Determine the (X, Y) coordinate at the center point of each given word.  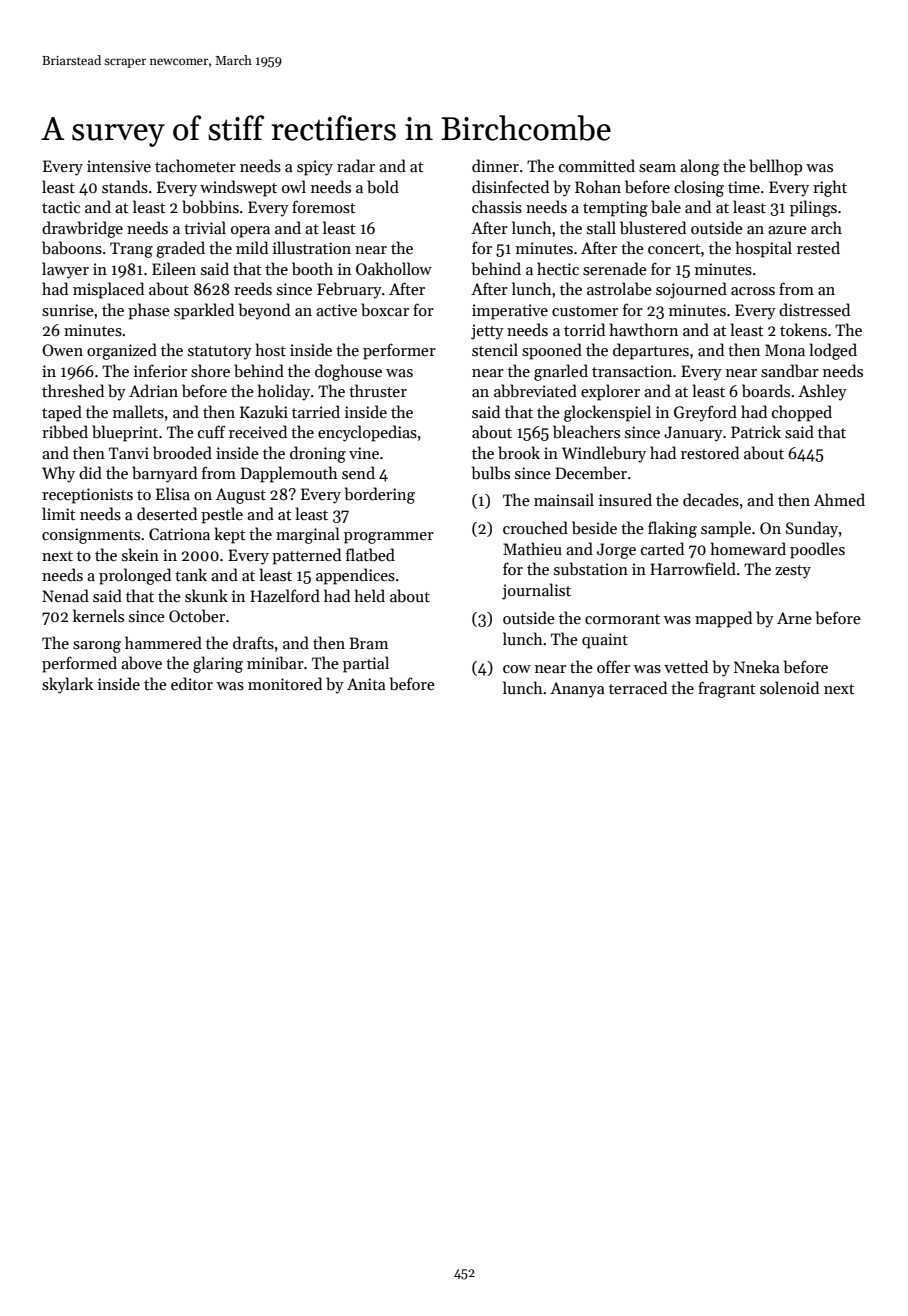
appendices (355, 576)
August (241, 496)
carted (662, 548)
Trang (131, 250)
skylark (67, 685)
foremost (323, 207)
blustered (653, 228)
